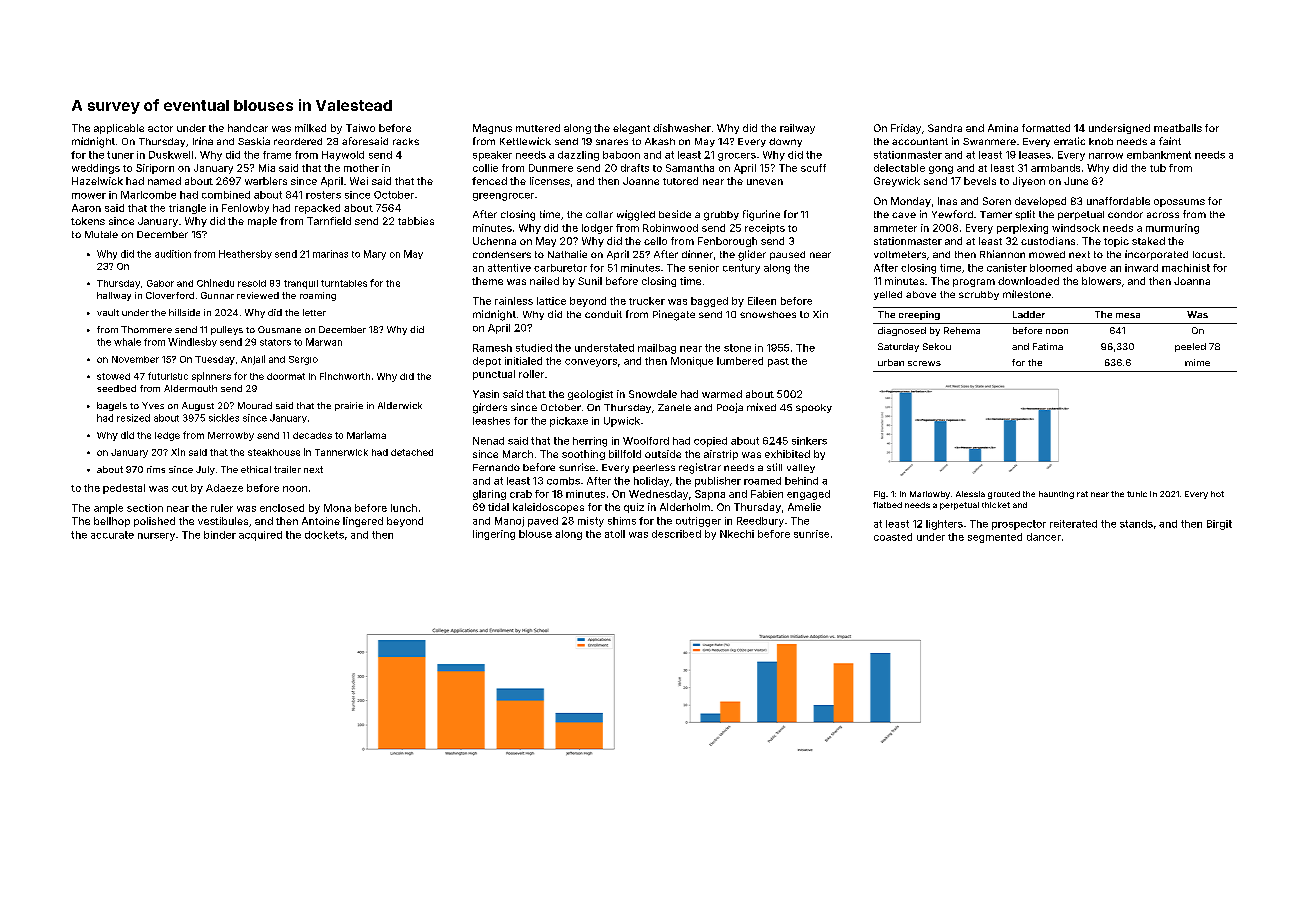  What do you see at coordinates (704, 268) in the page?
I see `senior` at bounding box center [704, 268].
